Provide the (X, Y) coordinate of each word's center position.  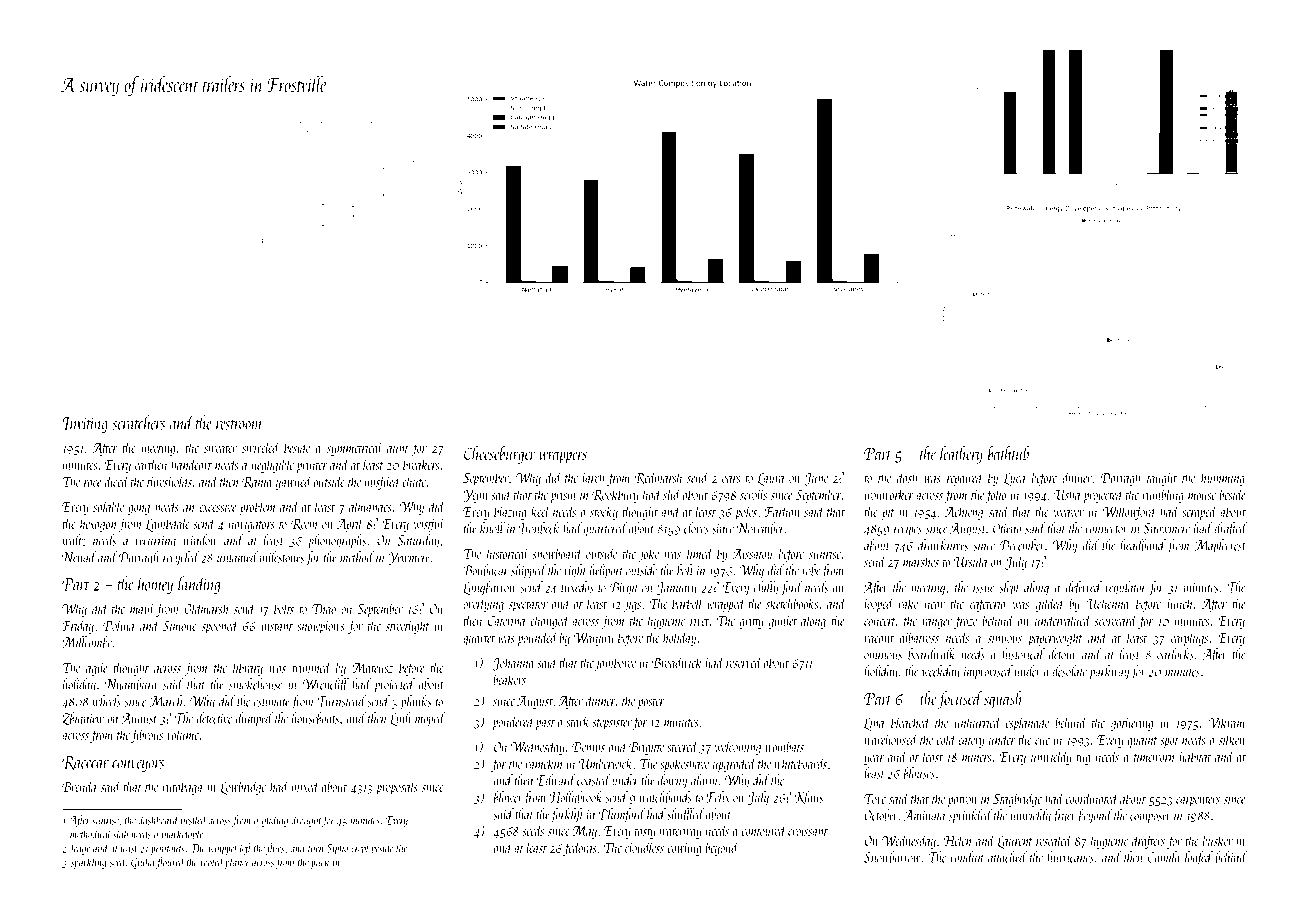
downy (672, 781)
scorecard (1115, 620)
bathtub (1008, 453)
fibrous (147, 735)
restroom (239, 425)
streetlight (408, 626)
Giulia (142, 863)
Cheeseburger (500, 455)
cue (1042, 741)
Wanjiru (593, 639)
